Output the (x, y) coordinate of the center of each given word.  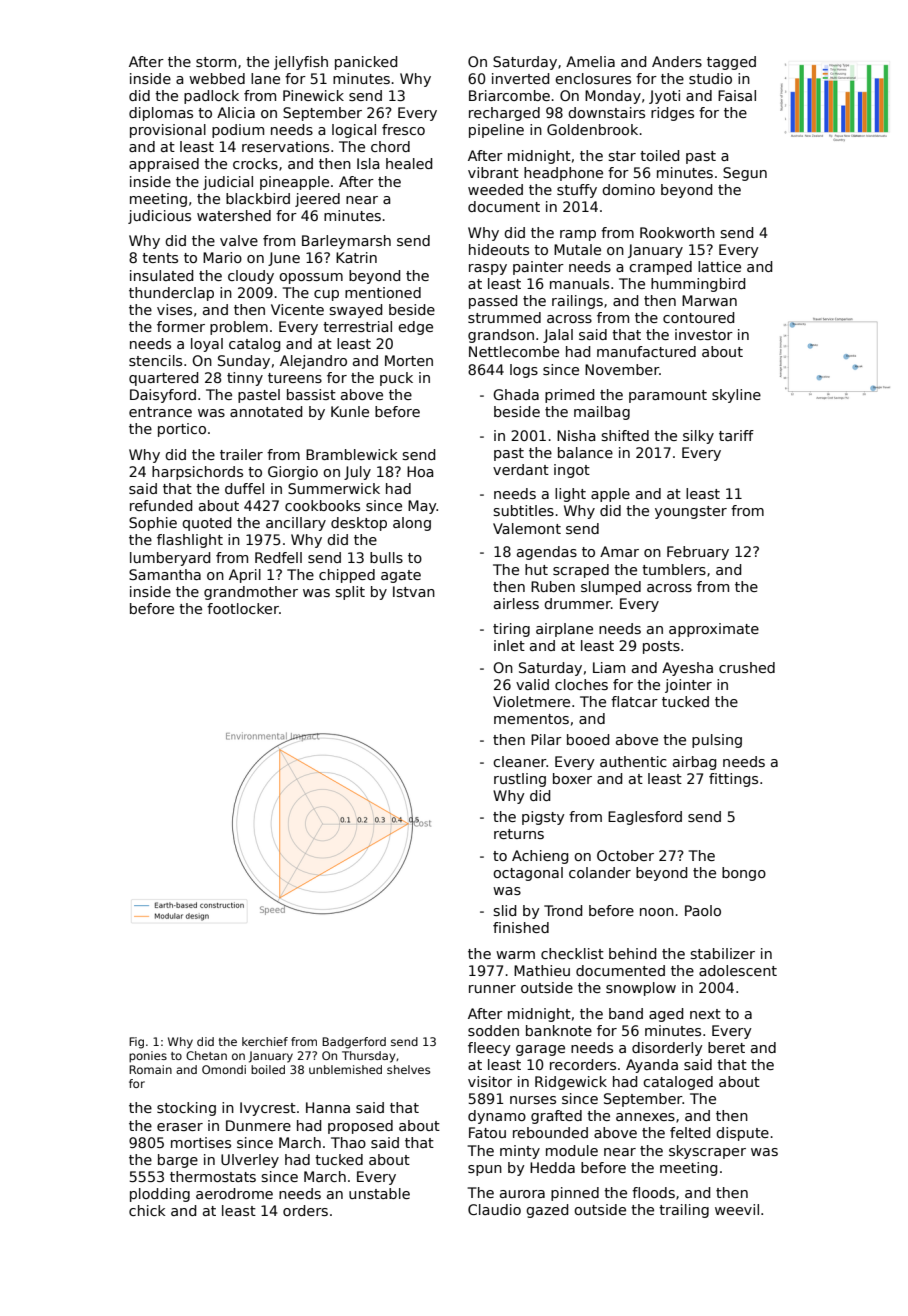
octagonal (528, 874)
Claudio (494, 1209)
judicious (159, 217)
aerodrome (234, 1193)
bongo (744, 874)
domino (628, 189)
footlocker (243, 608)
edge (415, 328)
